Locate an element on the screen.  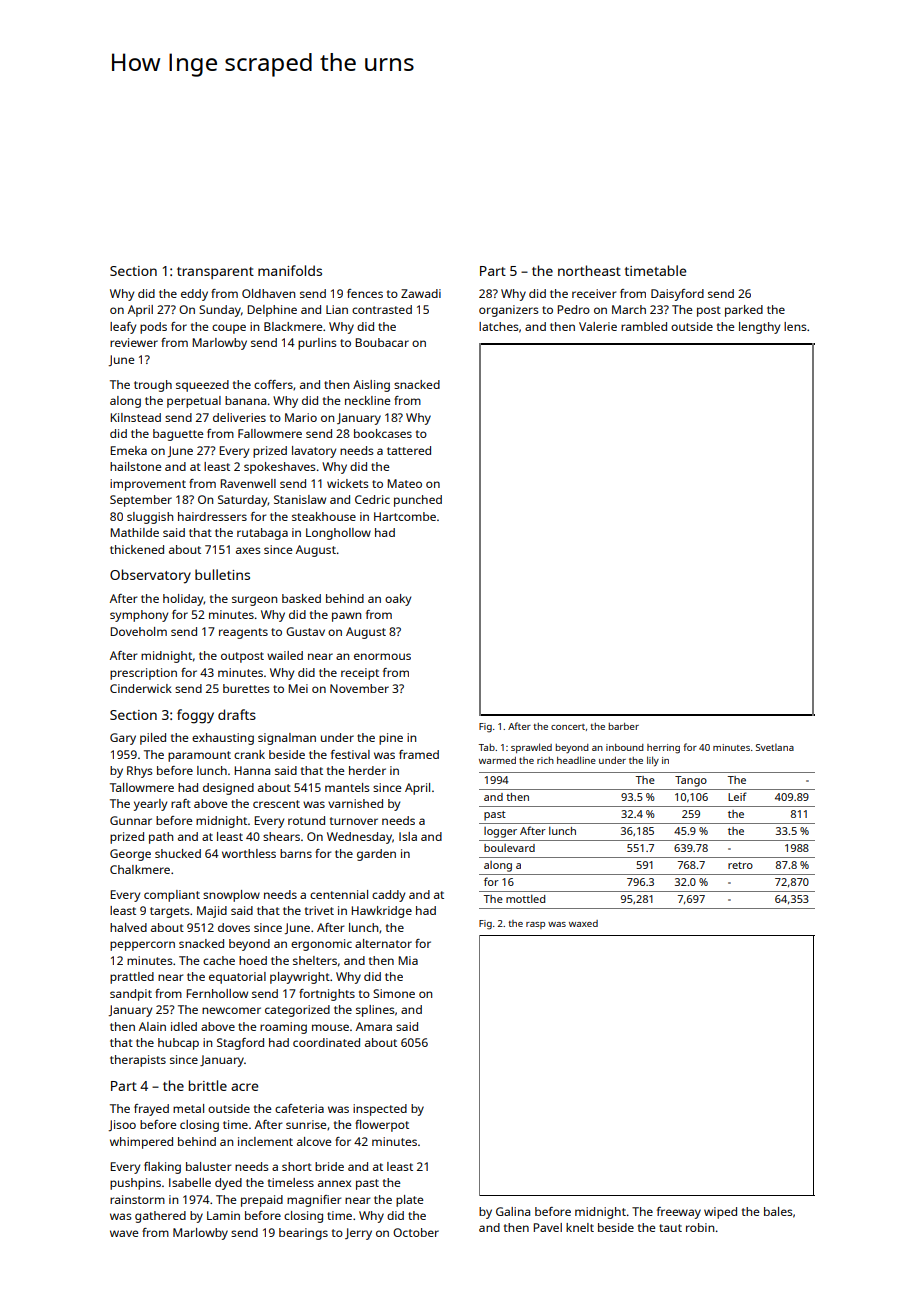
rasp is located at coordinates (535, 925).
